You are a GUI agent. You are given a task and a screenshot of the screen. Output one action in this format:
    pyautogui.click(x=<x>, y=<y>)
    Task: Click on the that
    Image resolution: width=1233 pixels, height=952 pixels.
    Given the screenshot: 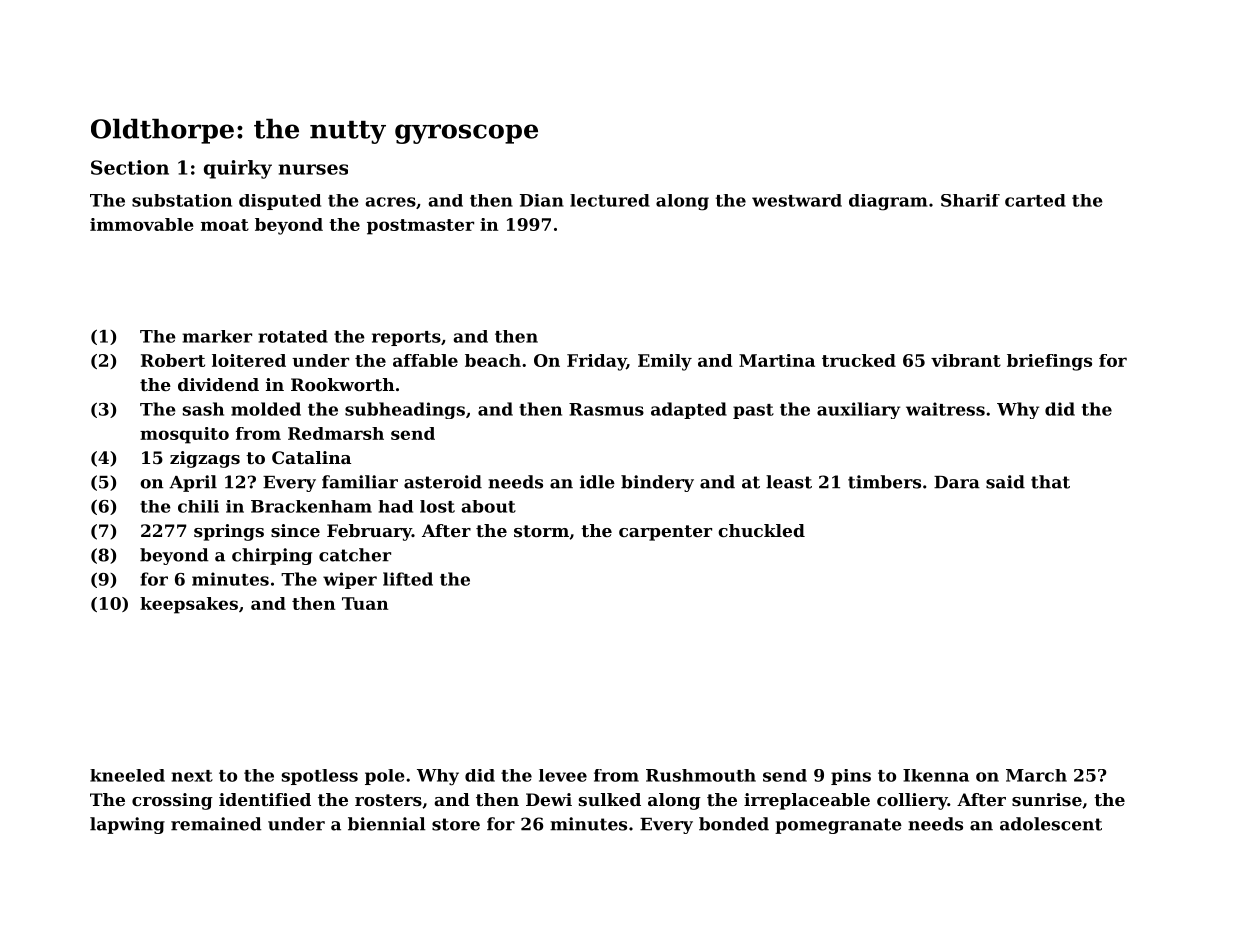 What is the action you would take?
    pyautogui.click(x=1050, y=482)
